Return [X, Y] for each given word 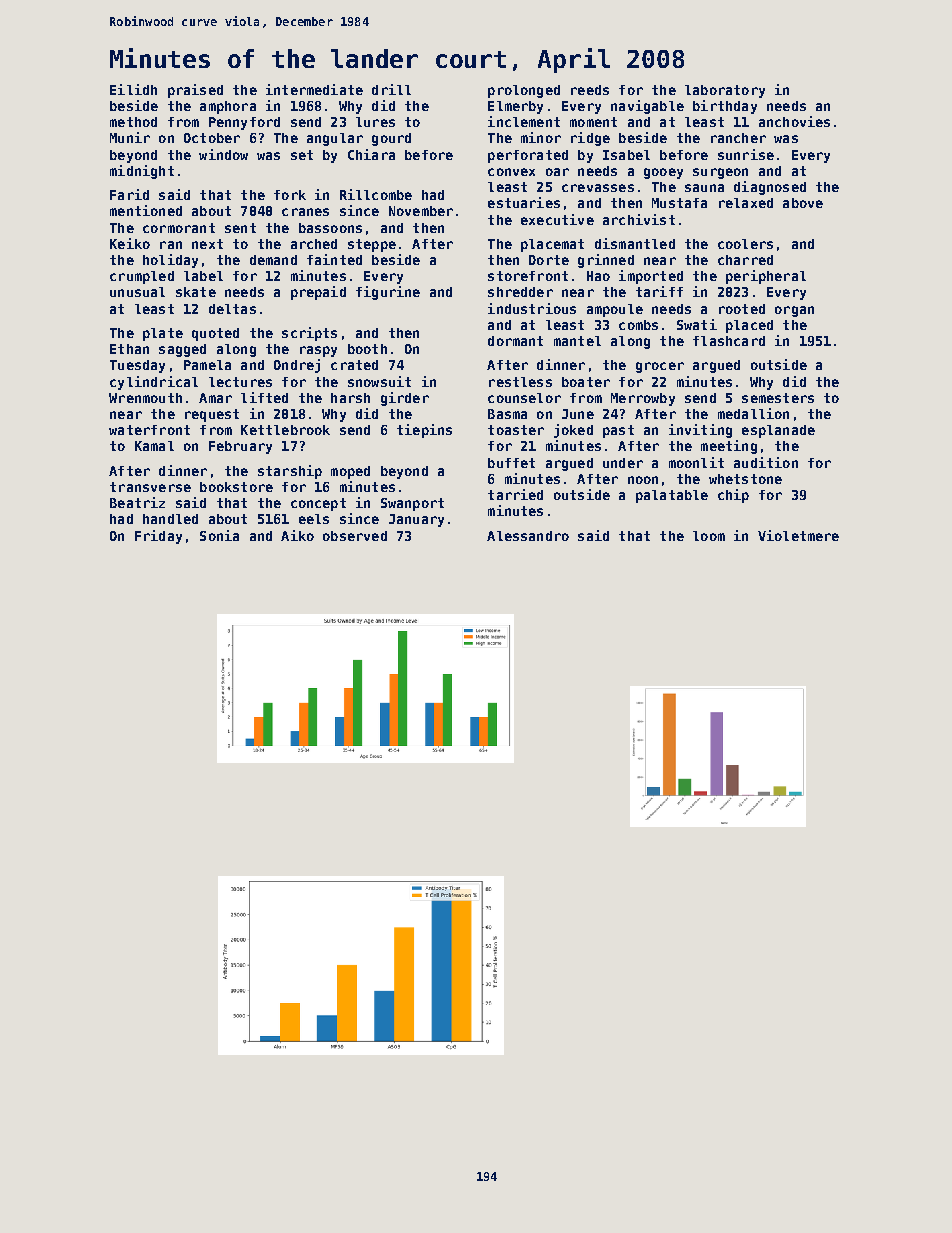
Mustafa [679, 203]
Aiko [297, 535]
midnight [142, 172]
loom [709, 536]
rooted [742, 309]
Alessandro [528, 536]
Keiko [130, 243]
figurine [388, 293]
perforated [528, 156]
